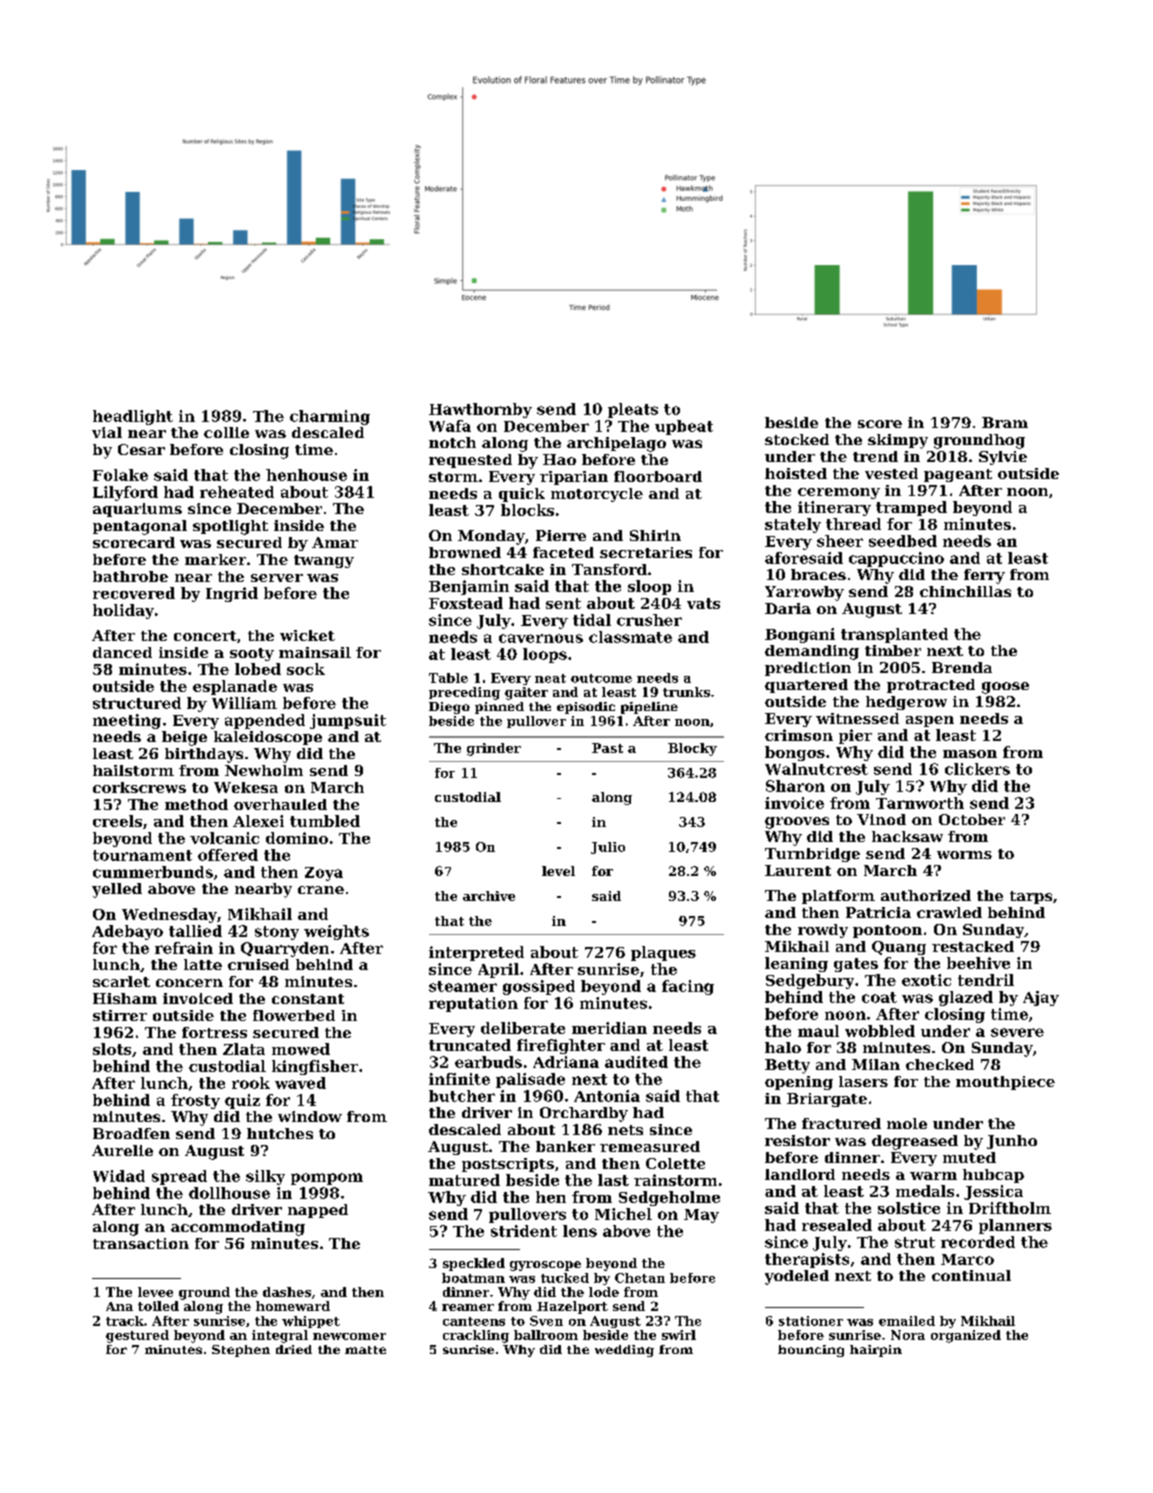  I want to click on continual, so click(971, 1275).
